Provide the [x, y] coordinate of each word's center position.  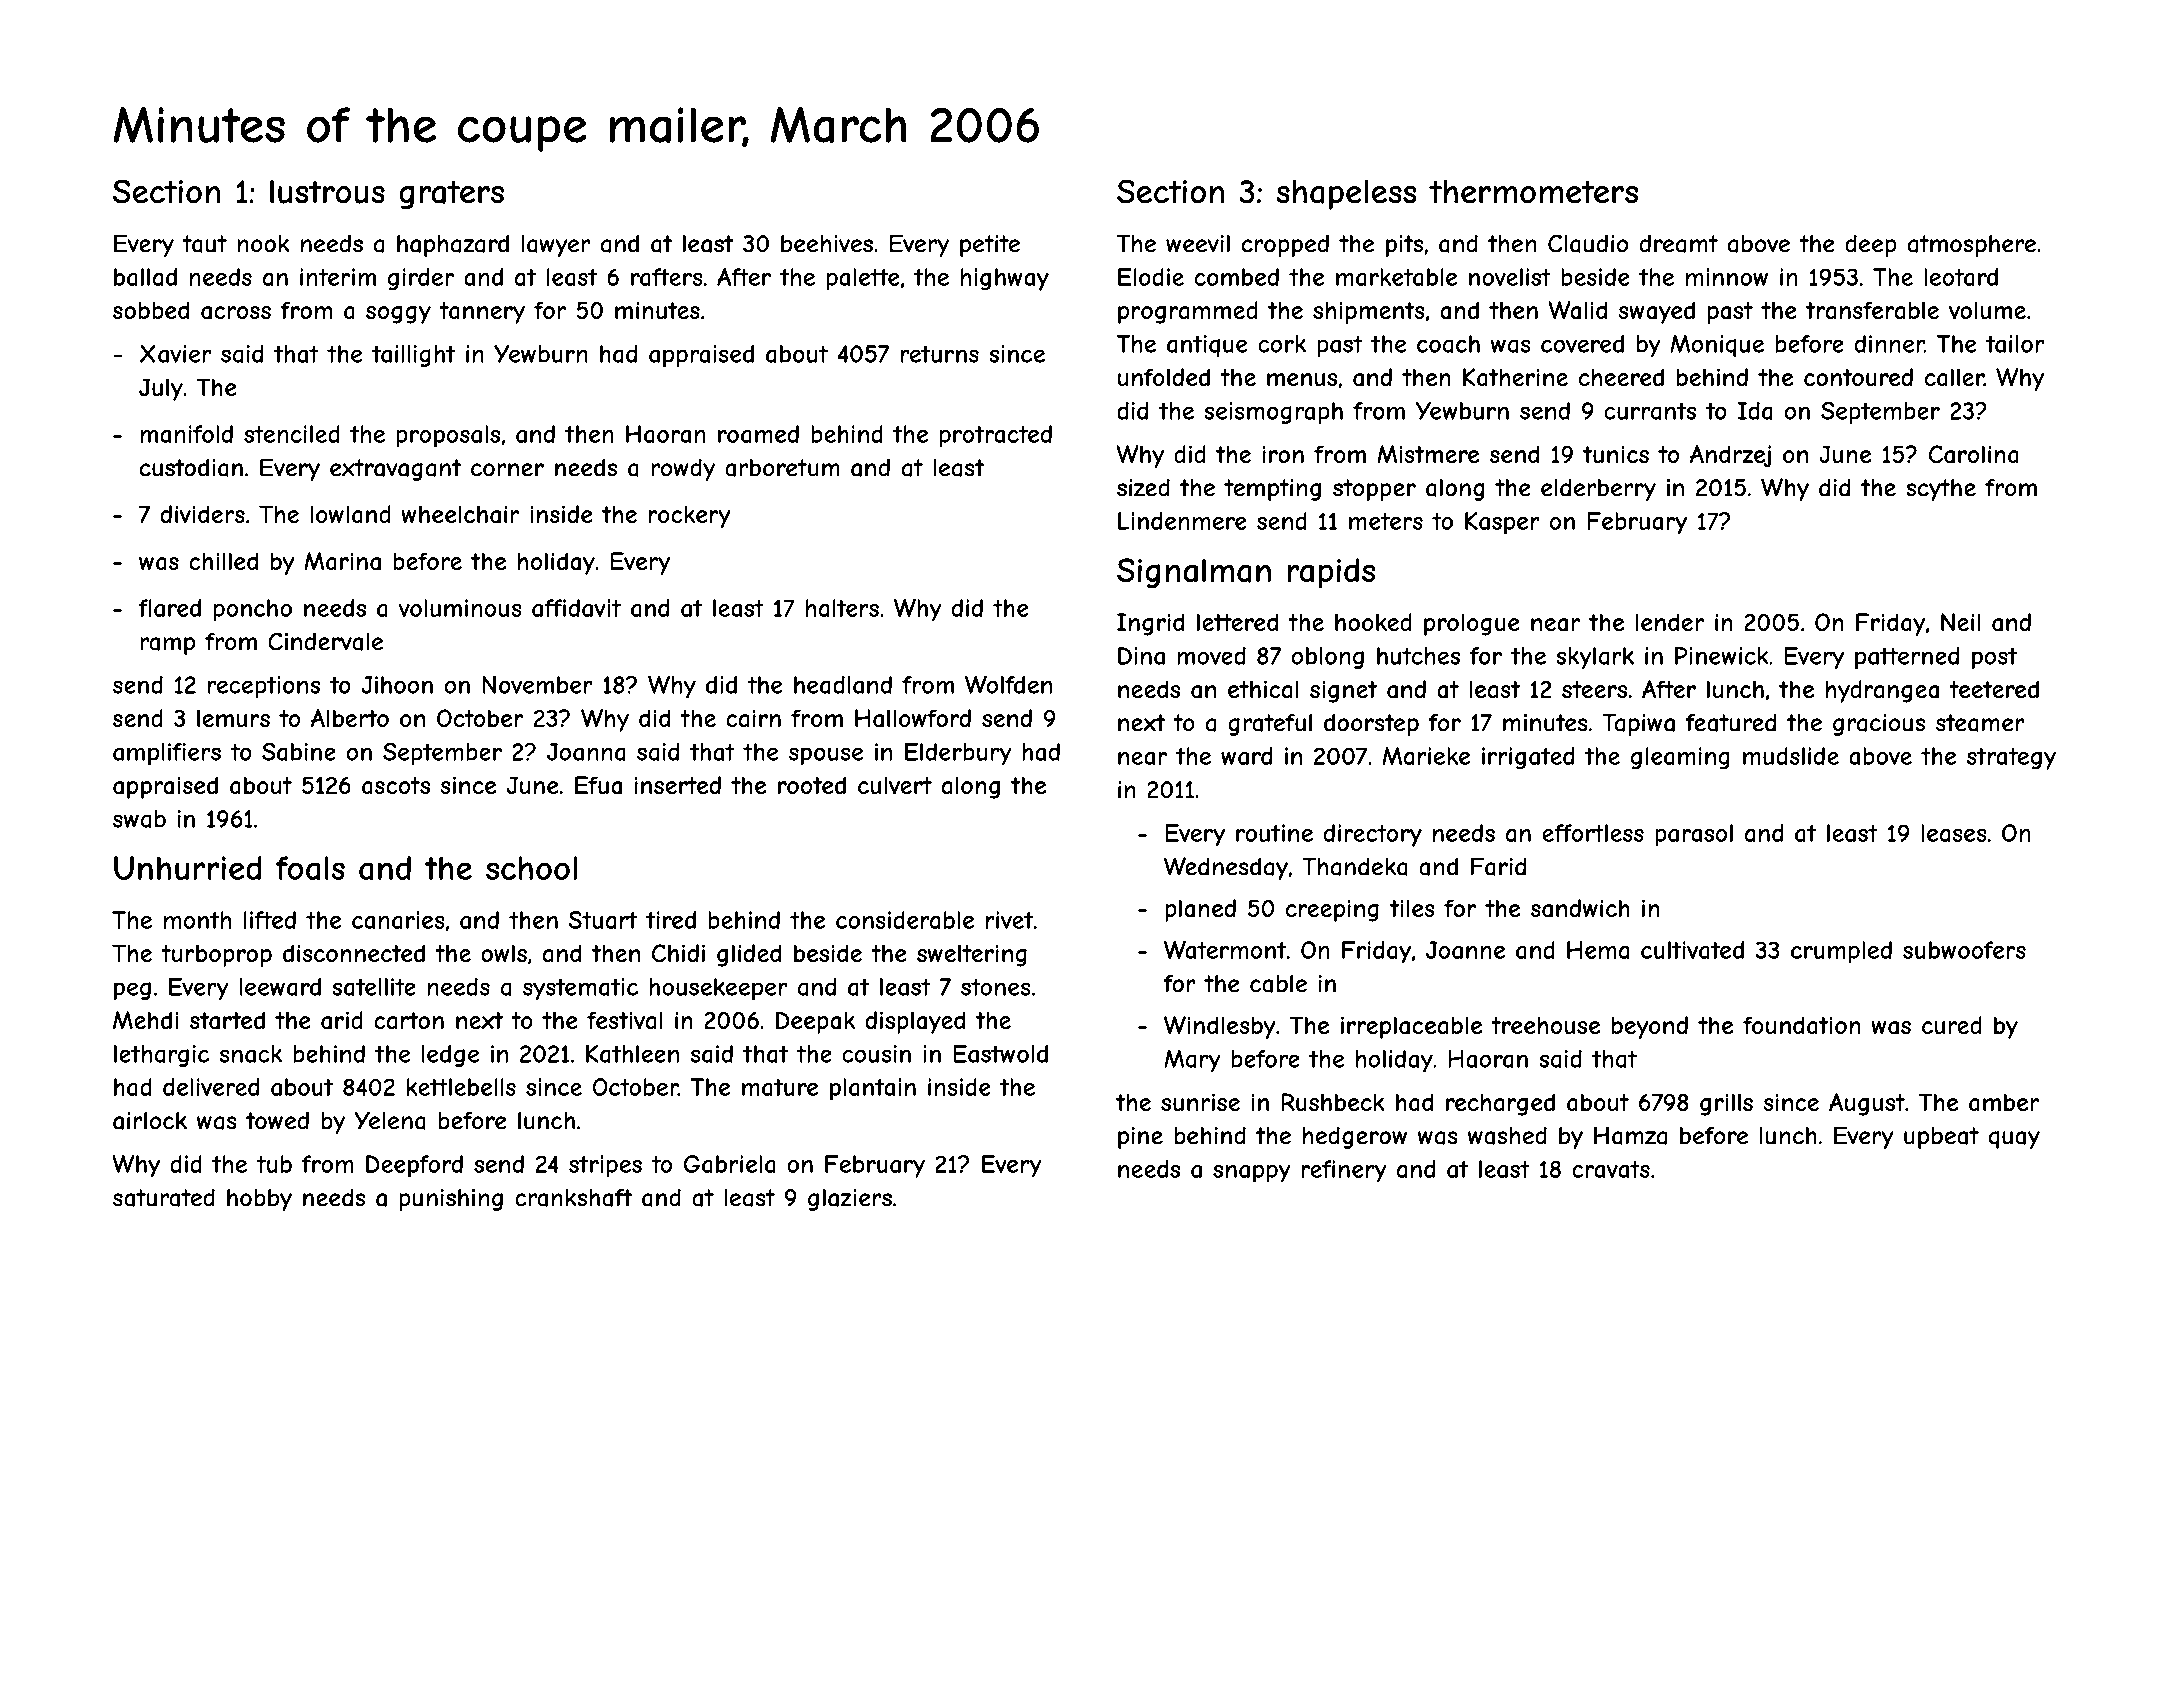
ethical [1263, 689]
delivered [211, 1087]
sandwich [1580, 908]
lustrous [327, 192]
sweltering [972, 955]
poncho [253, 610]
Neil [1960, 622]
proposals [448, 436]
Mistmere [1428, 454]
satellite [374, 987]
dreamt [1679, 243]
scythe [1941, 490]
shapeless [1346, 195]
